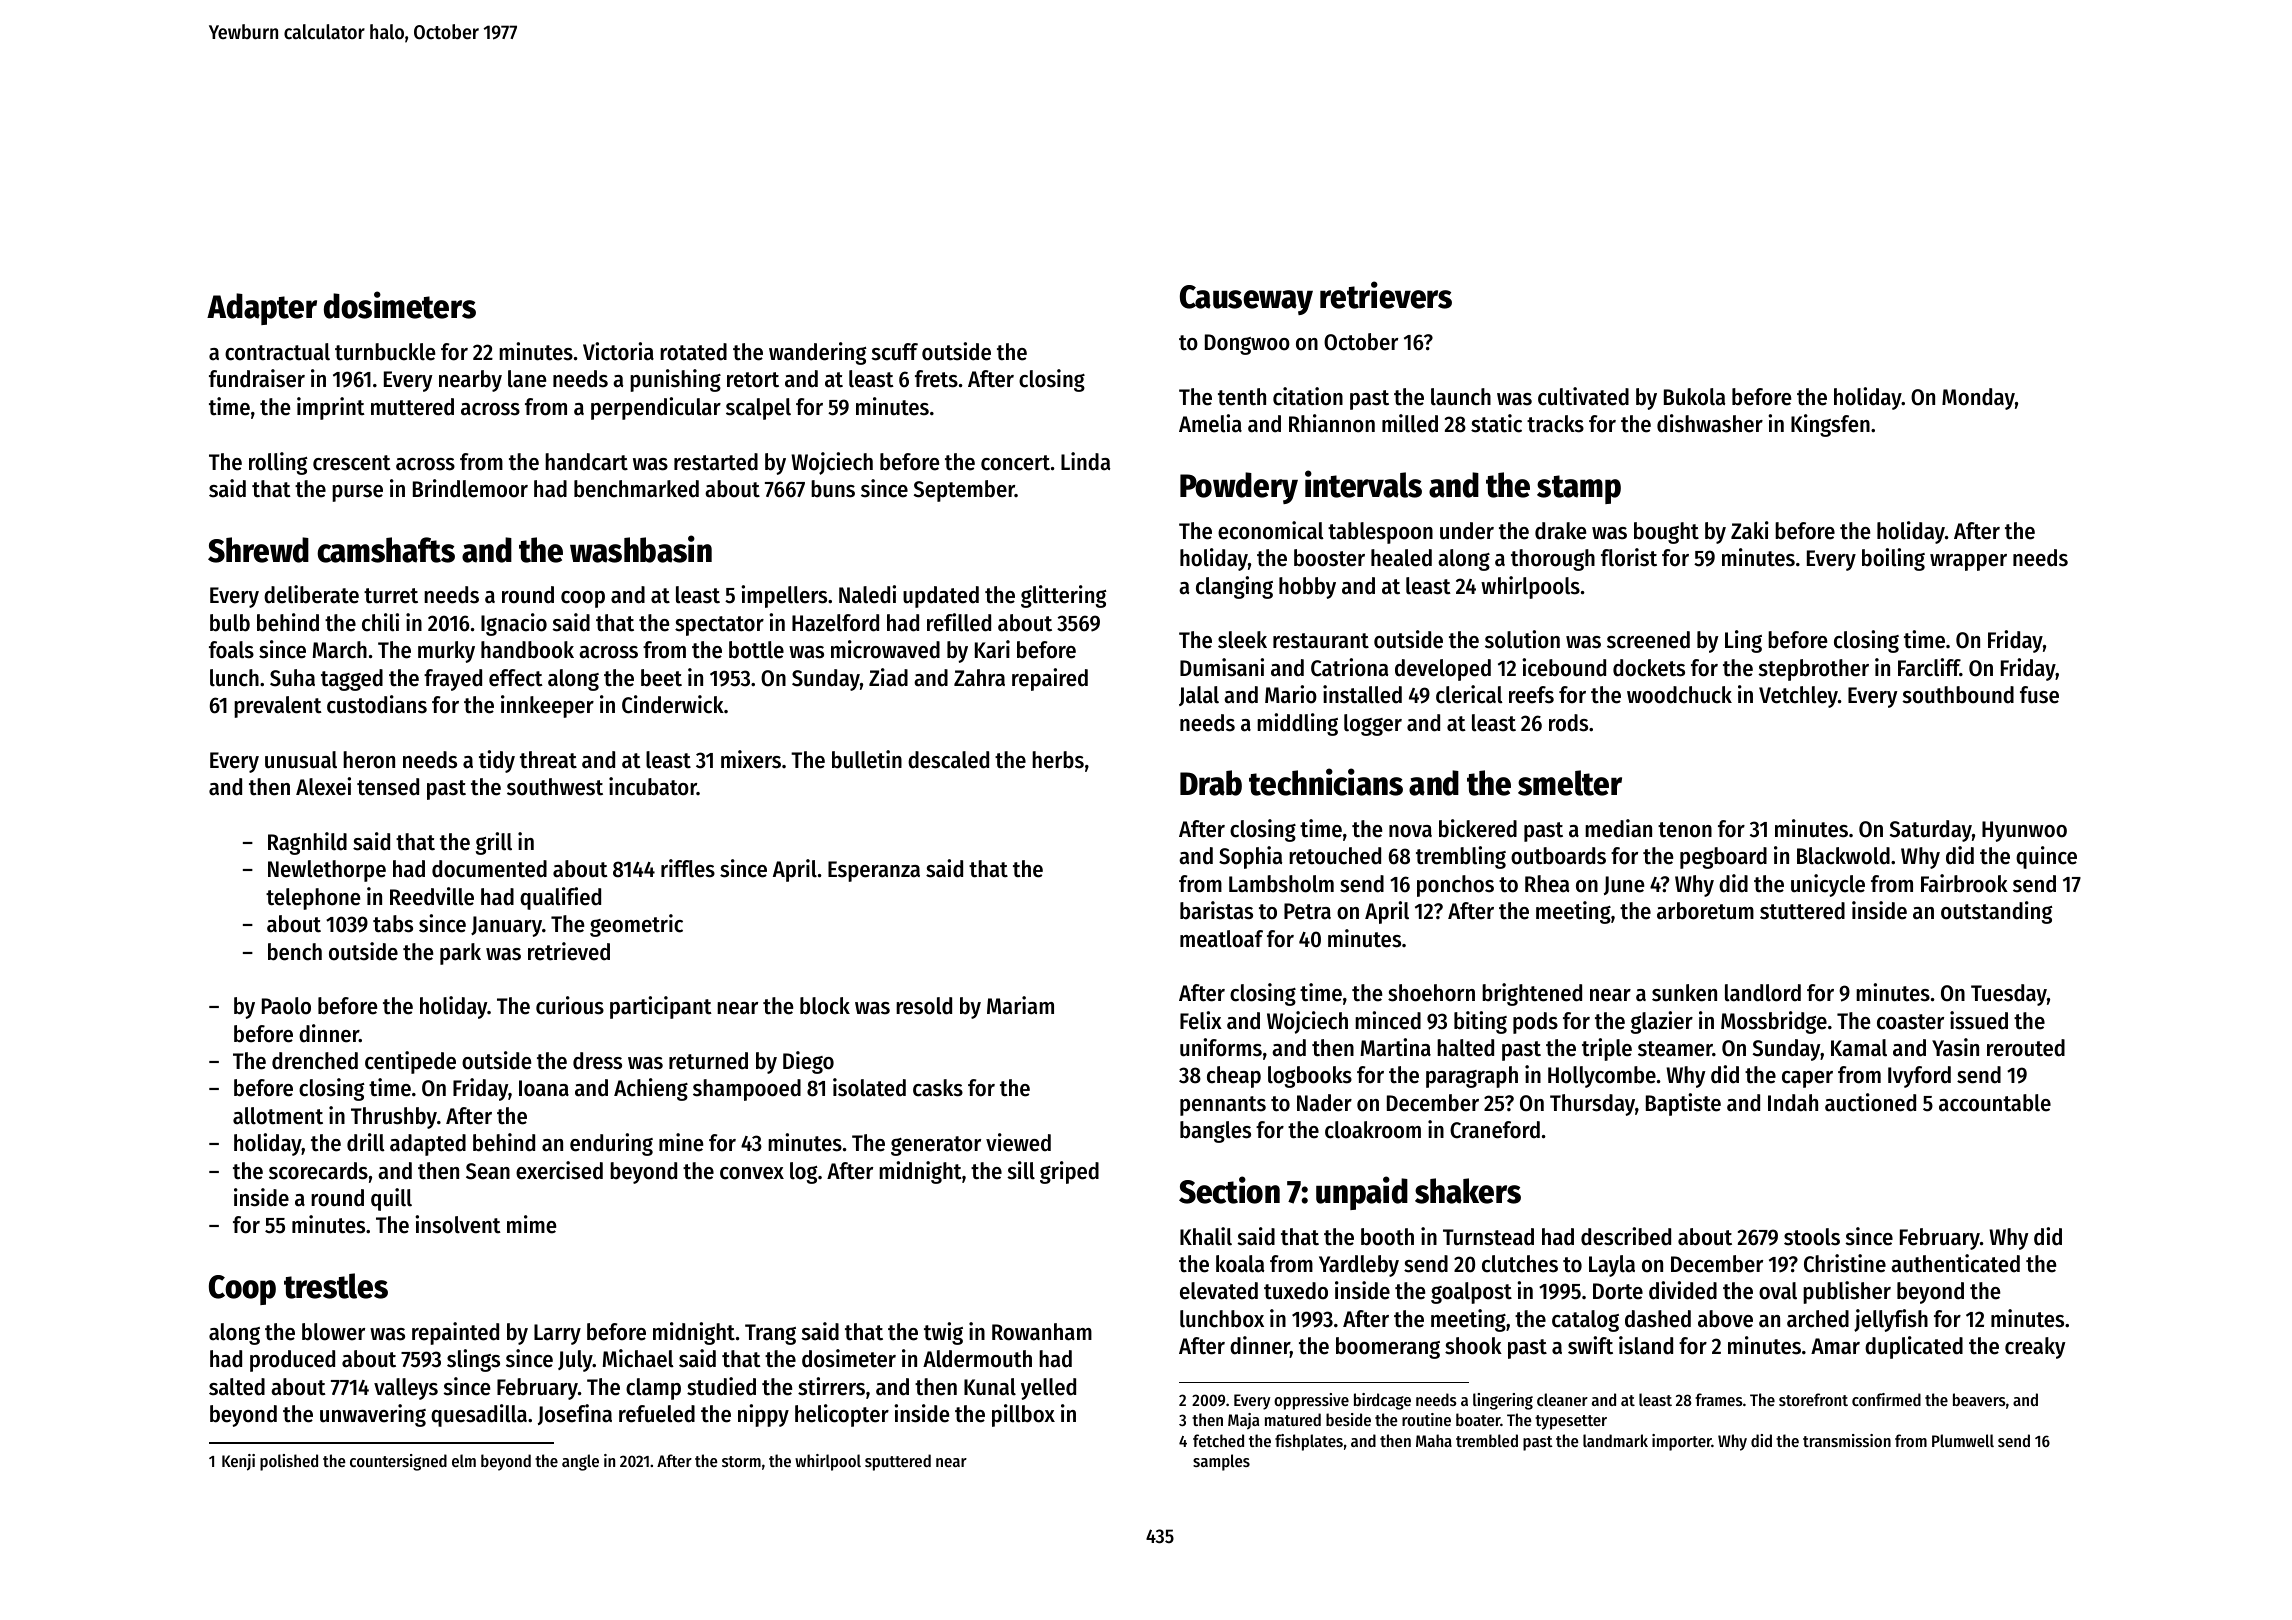  Describe the element at coordinates (1997, 912) in the image. I see `outstanding` at that location.
